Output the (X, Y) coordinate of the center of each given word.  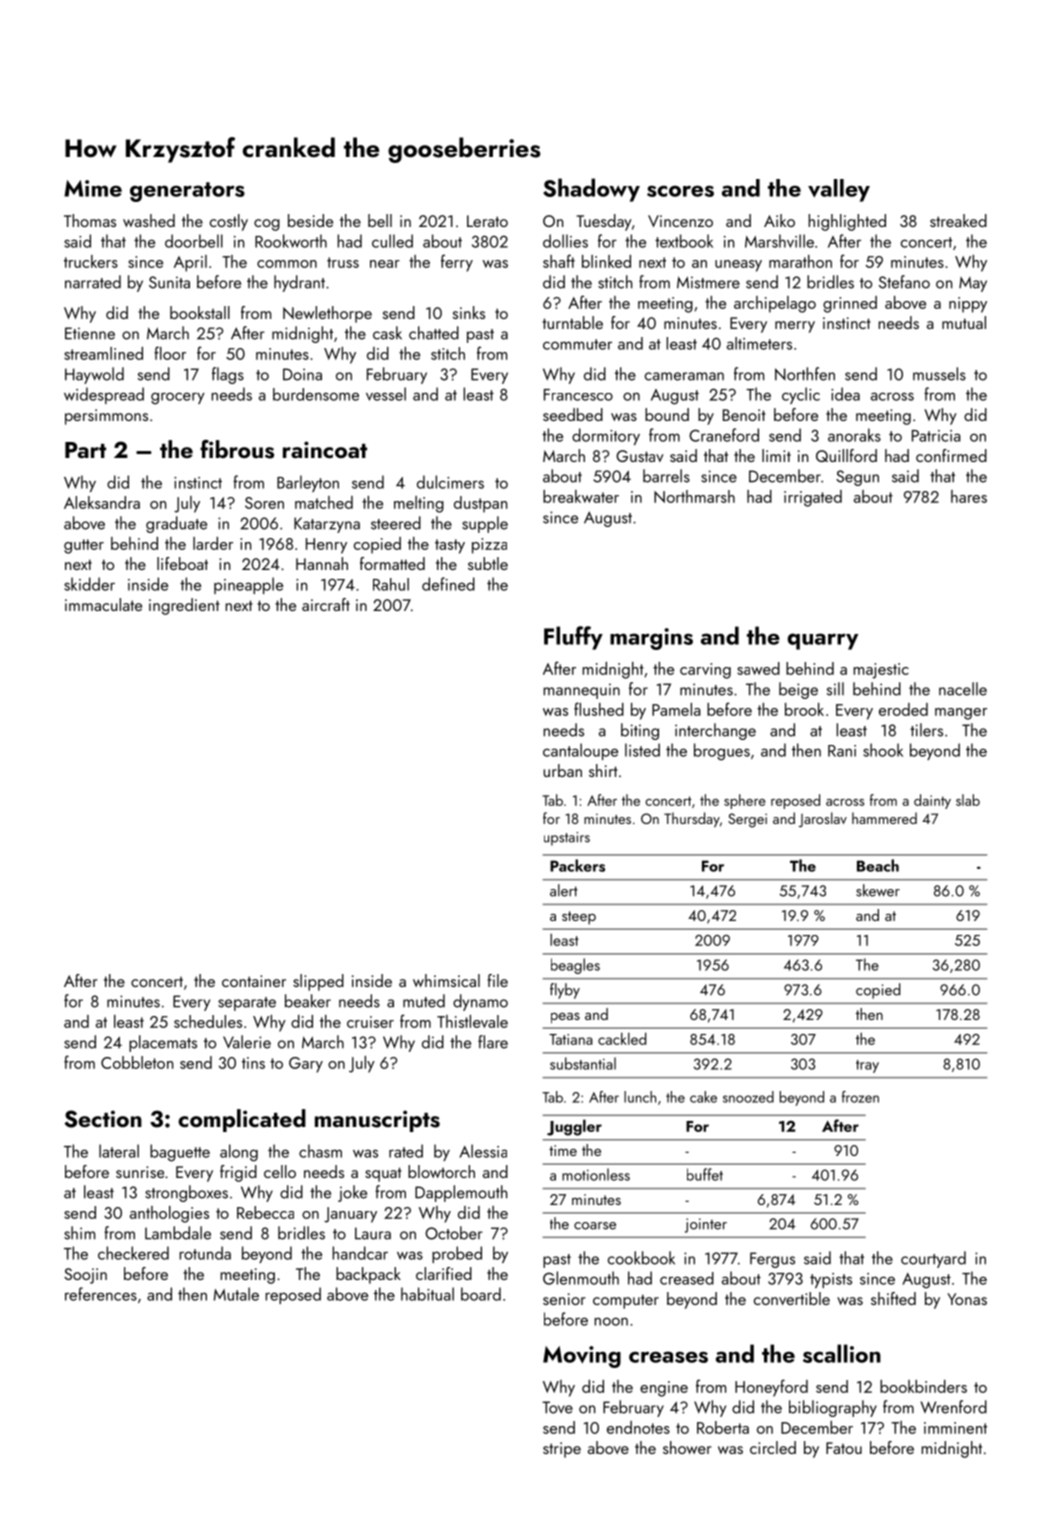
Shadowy (591, 190)
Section (103, 1119)
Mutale (236, 1294)
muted (424, 1001)
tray (867, 1066)
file (498, 980)
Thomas (90, 220)
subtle (488, 563)
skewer (878, 890)
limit (776, 455)
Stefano (904, 282)
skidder (89, 584)
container (254, 981)
